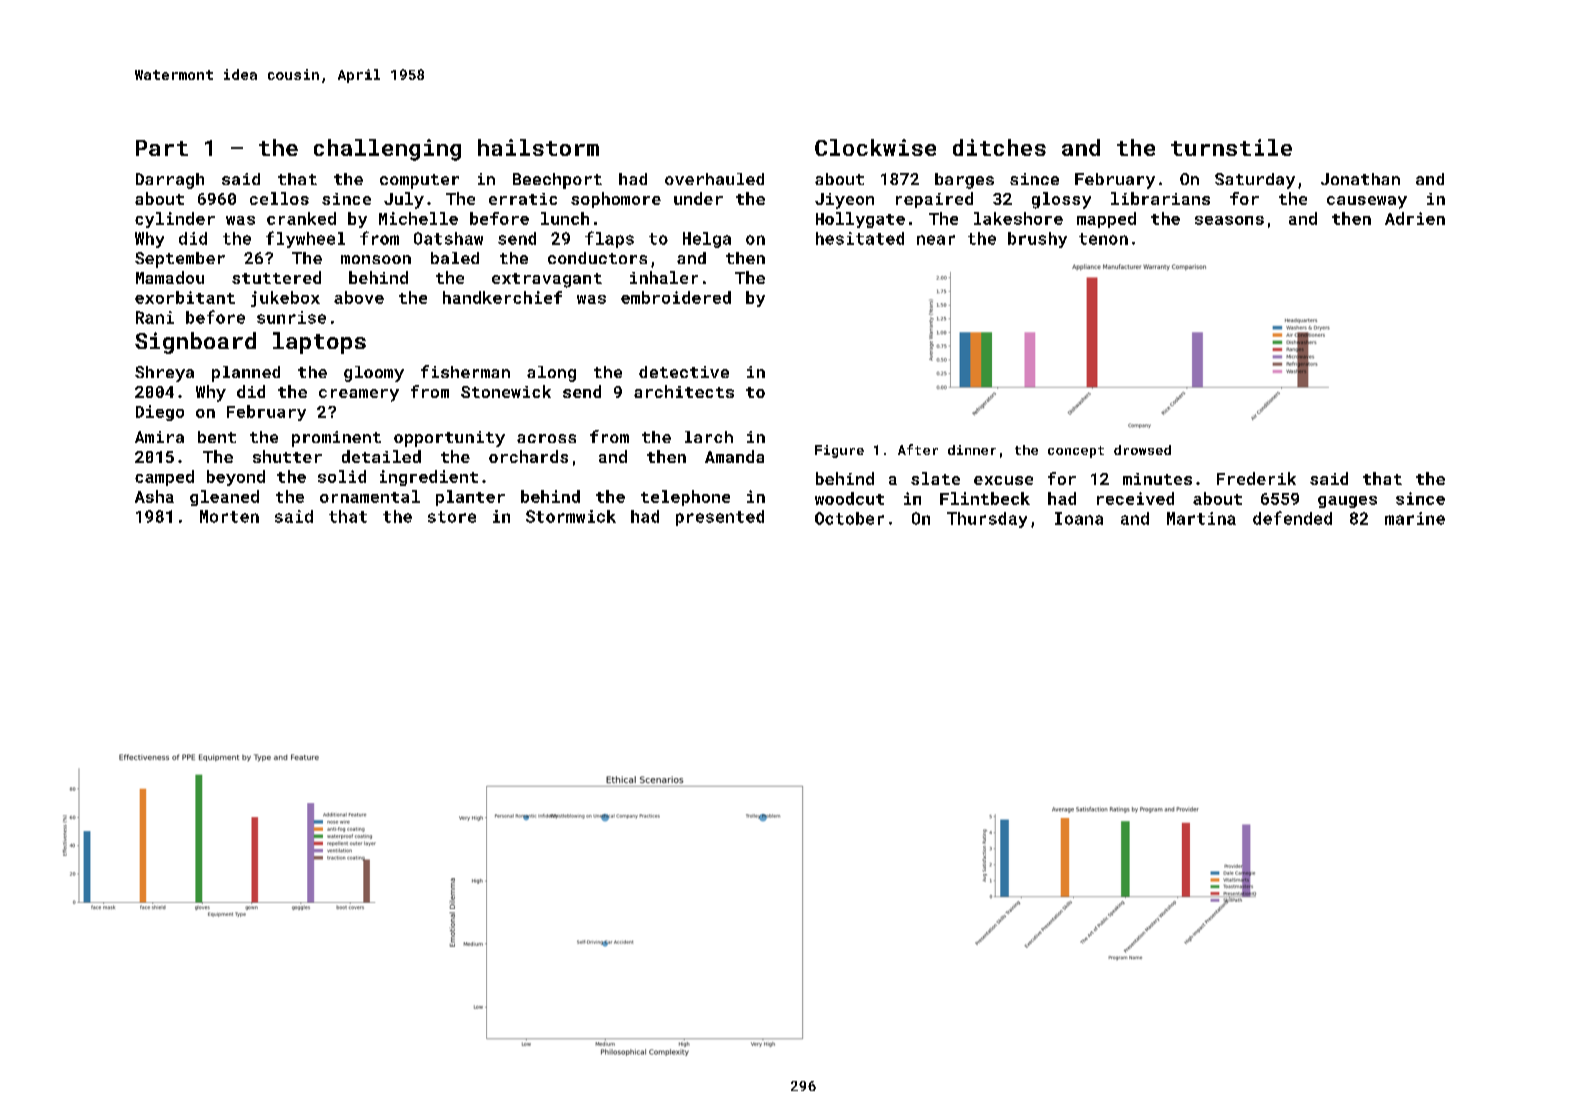 Image resolution: width=1580 pixels, height=1117 pixels. What do you see at coordinates (1103, 239) in the screenshot?
I see `tenon` at bounding box center [1103, 239].
